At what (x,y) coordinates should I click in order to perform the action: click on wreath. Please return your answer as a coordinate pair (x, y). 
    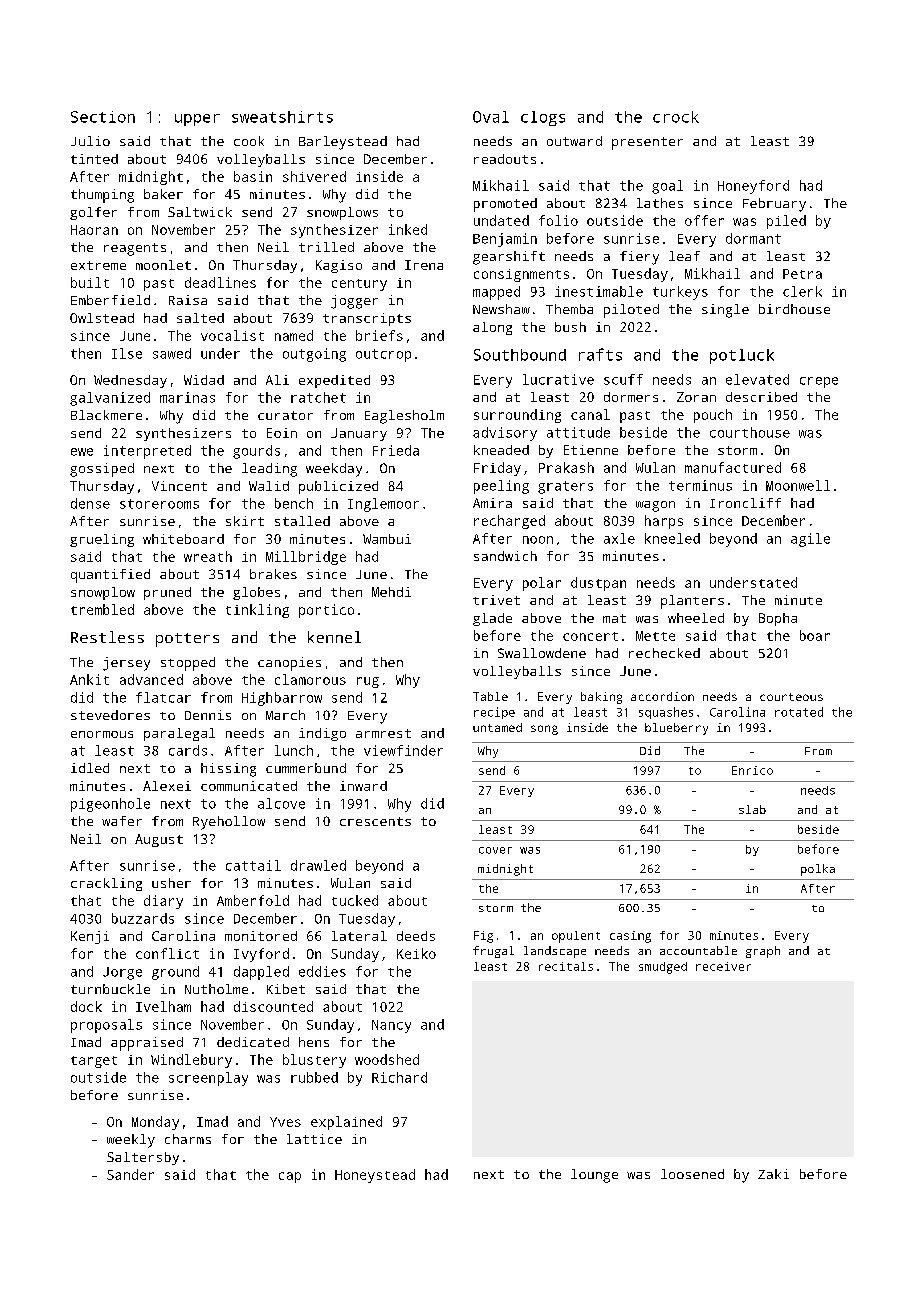
    Looking at the image, I should click on (208, 556).
